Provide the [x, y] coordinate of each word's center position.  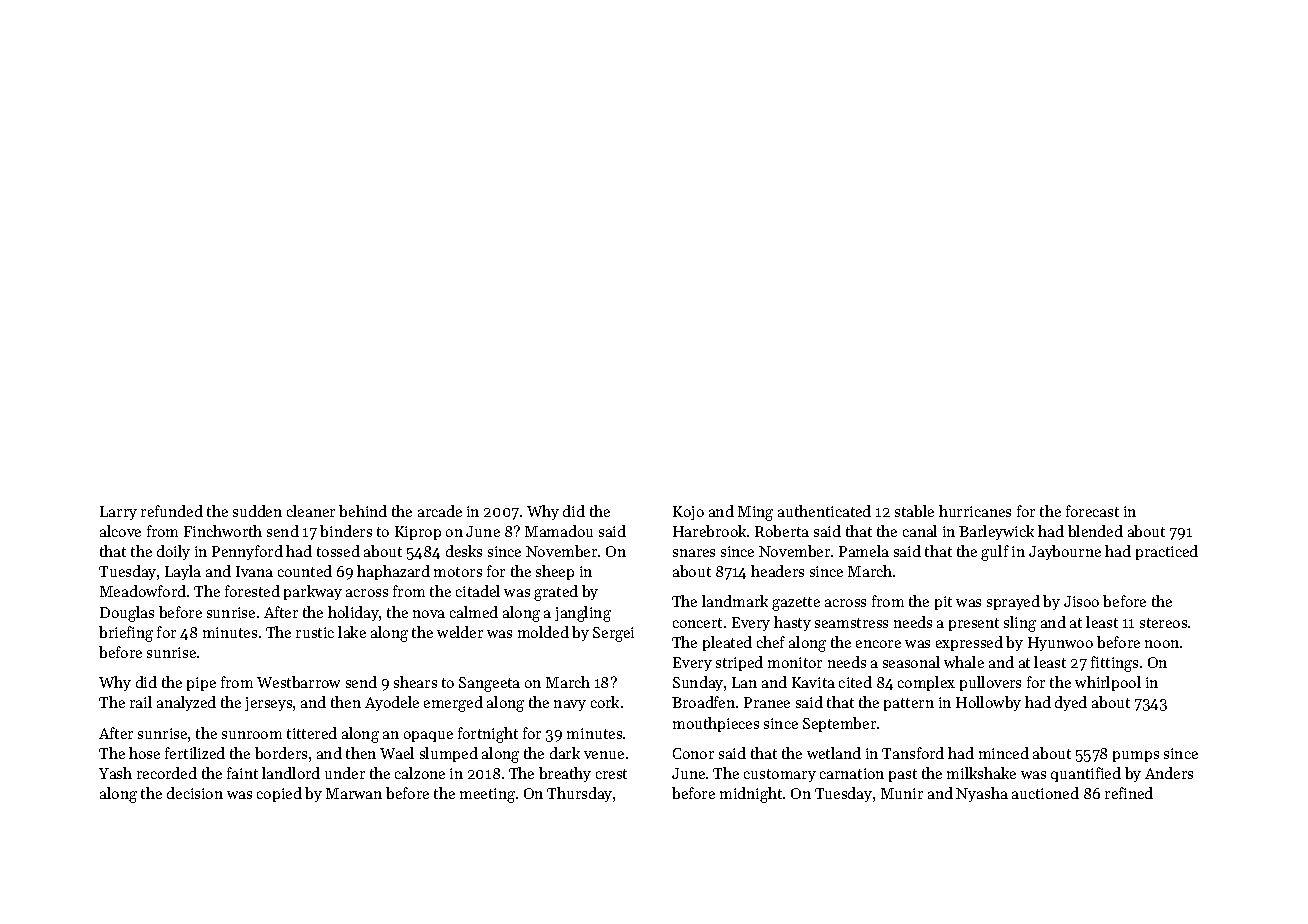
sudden [257, 511]
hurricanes [975, 511]
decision [195, 793]
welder [460, 632]
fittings [1114, 664]
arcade [440, 511]
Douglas [127, 614]
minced [1004, 753]
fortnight [488, 735]
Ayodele [392, 703]
